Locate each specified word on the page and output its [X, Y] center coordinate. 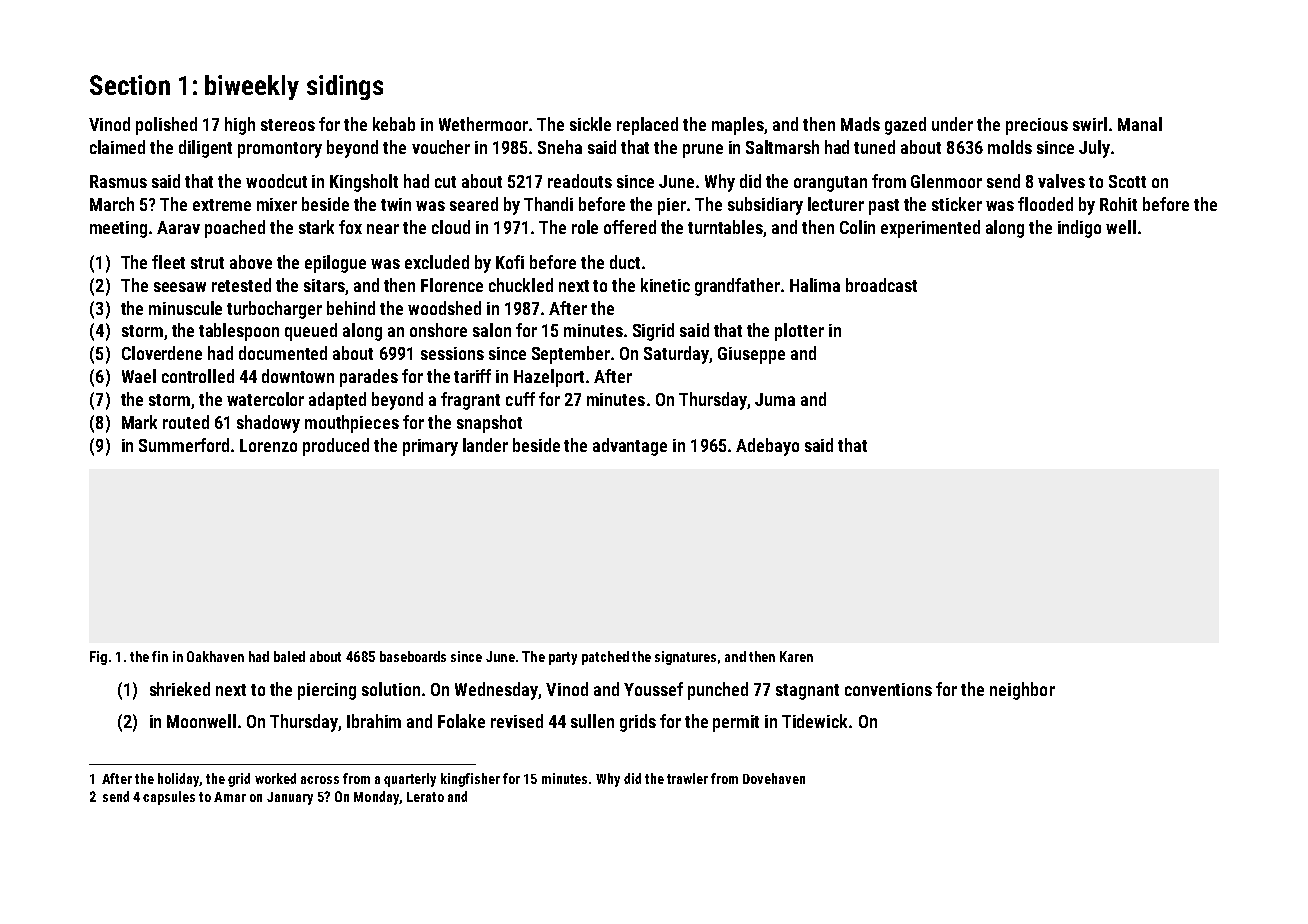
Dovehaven [774, 778]
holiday [179, 780]
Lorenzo [268, 445]
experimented [930, 229]
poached [235, 229]
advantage [630, 447]
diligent [205, 149]
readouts [580, 181]
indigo [1079, 229]
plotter [799, 332]
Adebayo [767, 447]
